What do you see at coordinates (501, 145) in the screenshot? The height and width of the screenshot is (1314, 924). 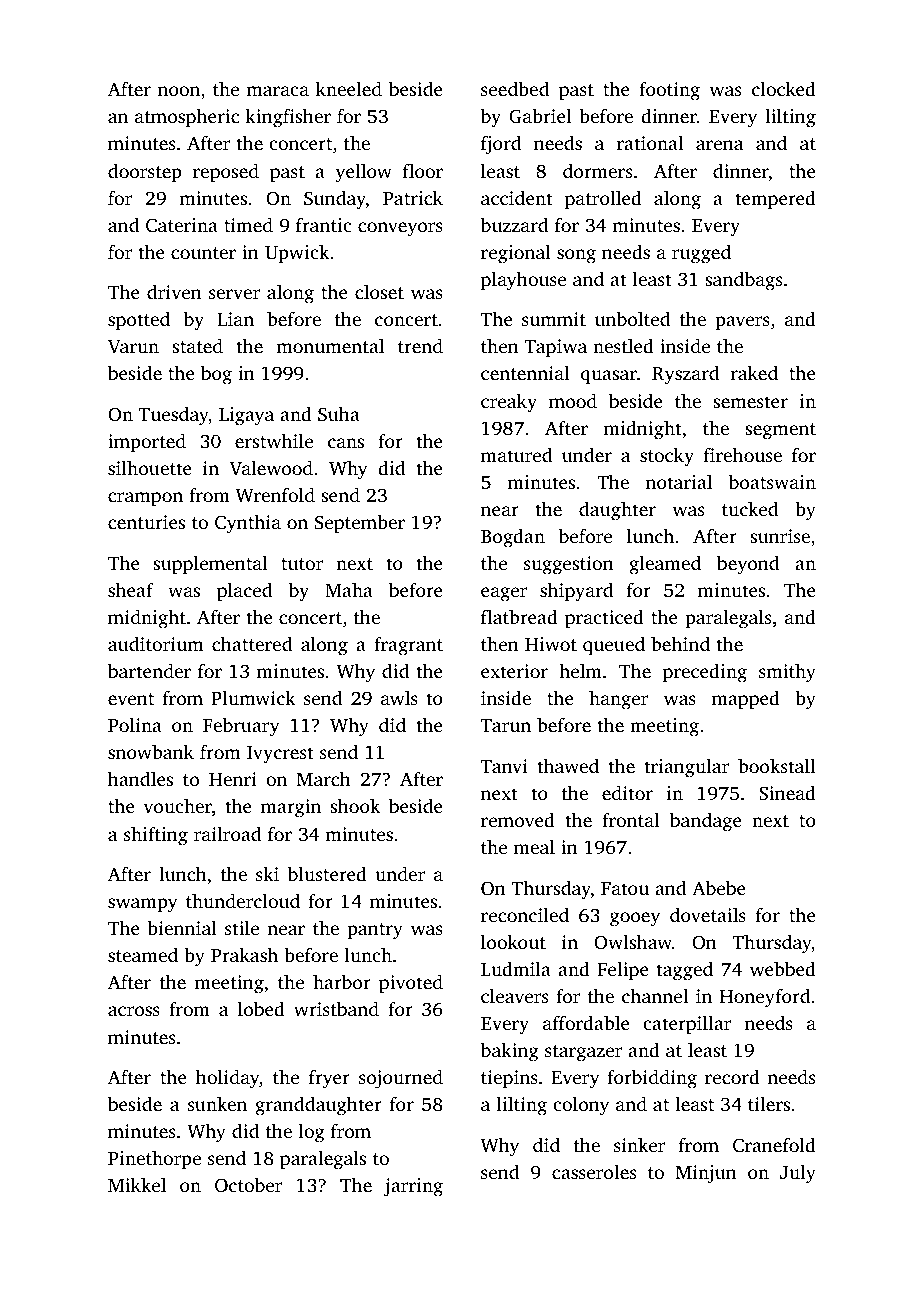 I see `fjord` at bounding box center [501, 145].
